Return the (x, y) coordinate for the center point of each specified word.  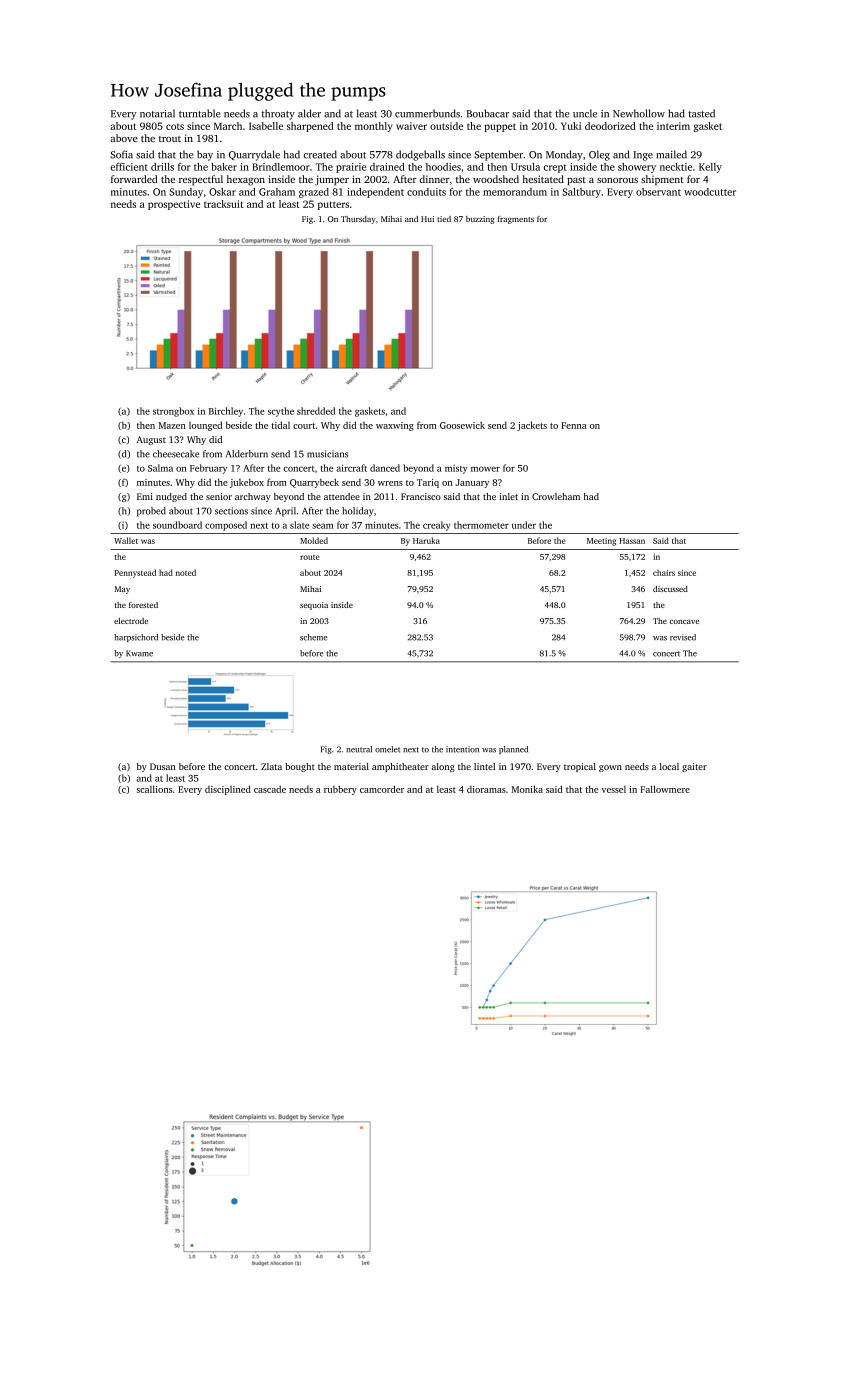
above (124, 138)
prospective (174, 205)
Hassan (632, 541)
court (304, 426)
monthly (373, 127)
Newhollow (639, 113)
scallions (154, 789)
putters (333, 205)
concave (684, 622)
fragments (515, 220)
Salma (160, 468)
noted (186, 572)
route (310, 557)
